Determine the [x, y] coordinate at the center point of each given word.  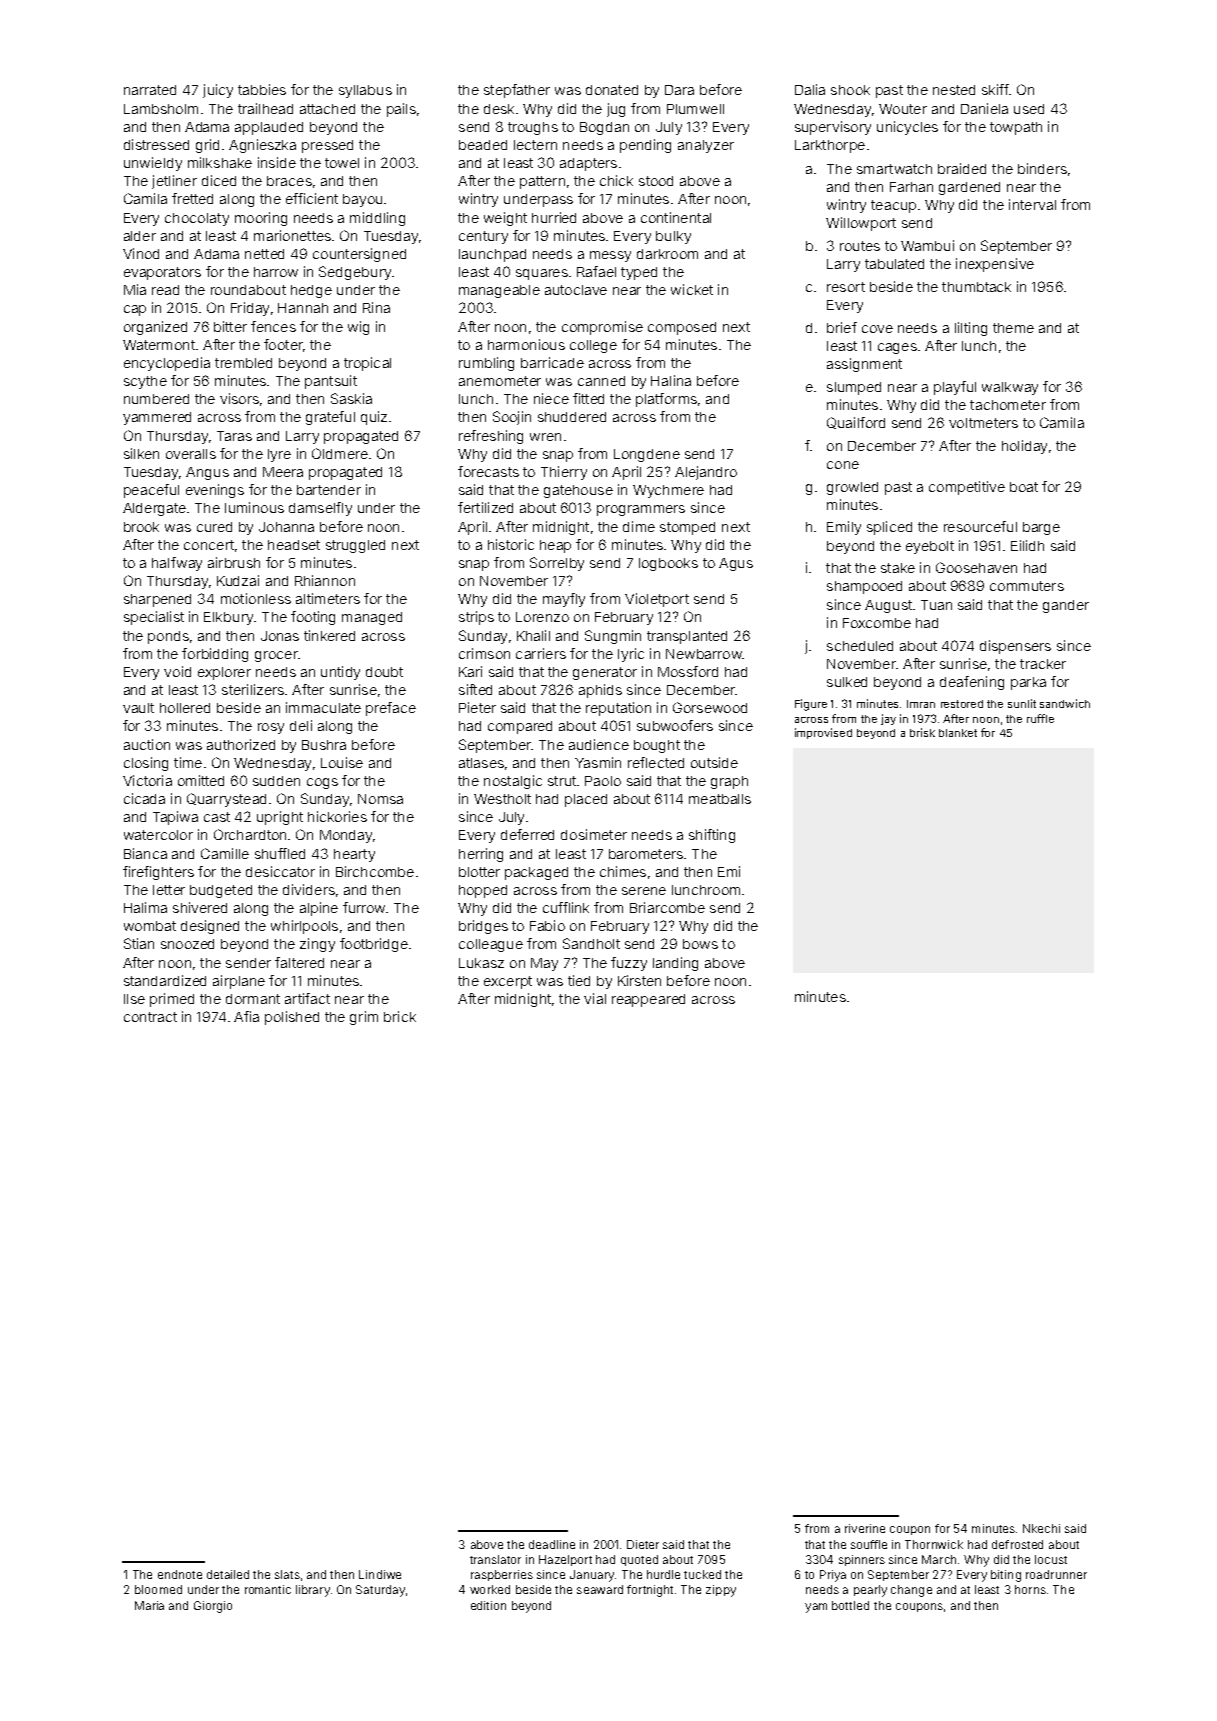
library [313, 1591]
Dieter [643, 1544]
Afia [246, 1016]
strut [562, 781]
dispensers [1015, 647]
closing [146, 764]
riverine [865, 1528]
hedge [311, 291]
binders [1042, 168]
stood [656, 181]
